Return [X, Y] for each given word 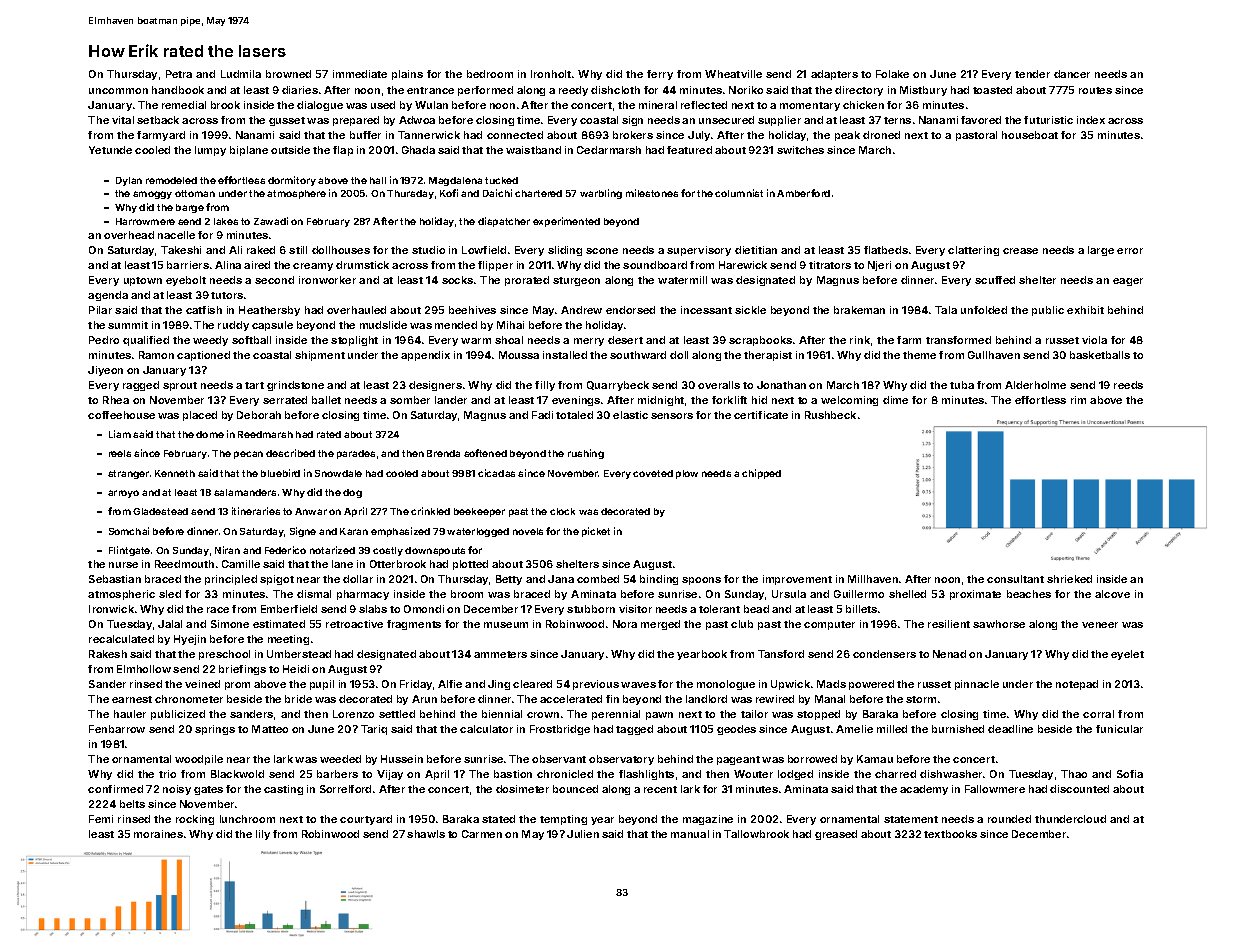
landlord [706, 699]
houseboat [1030, 135]
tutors [227, 295]
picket [596, 532]
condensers [884, 654]
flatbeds [886, 250]
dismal [314, 594]
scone [602, 251]
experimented [566, 222]
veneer [1100, 625]
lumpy [210, 151]
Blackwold [237, 774]
